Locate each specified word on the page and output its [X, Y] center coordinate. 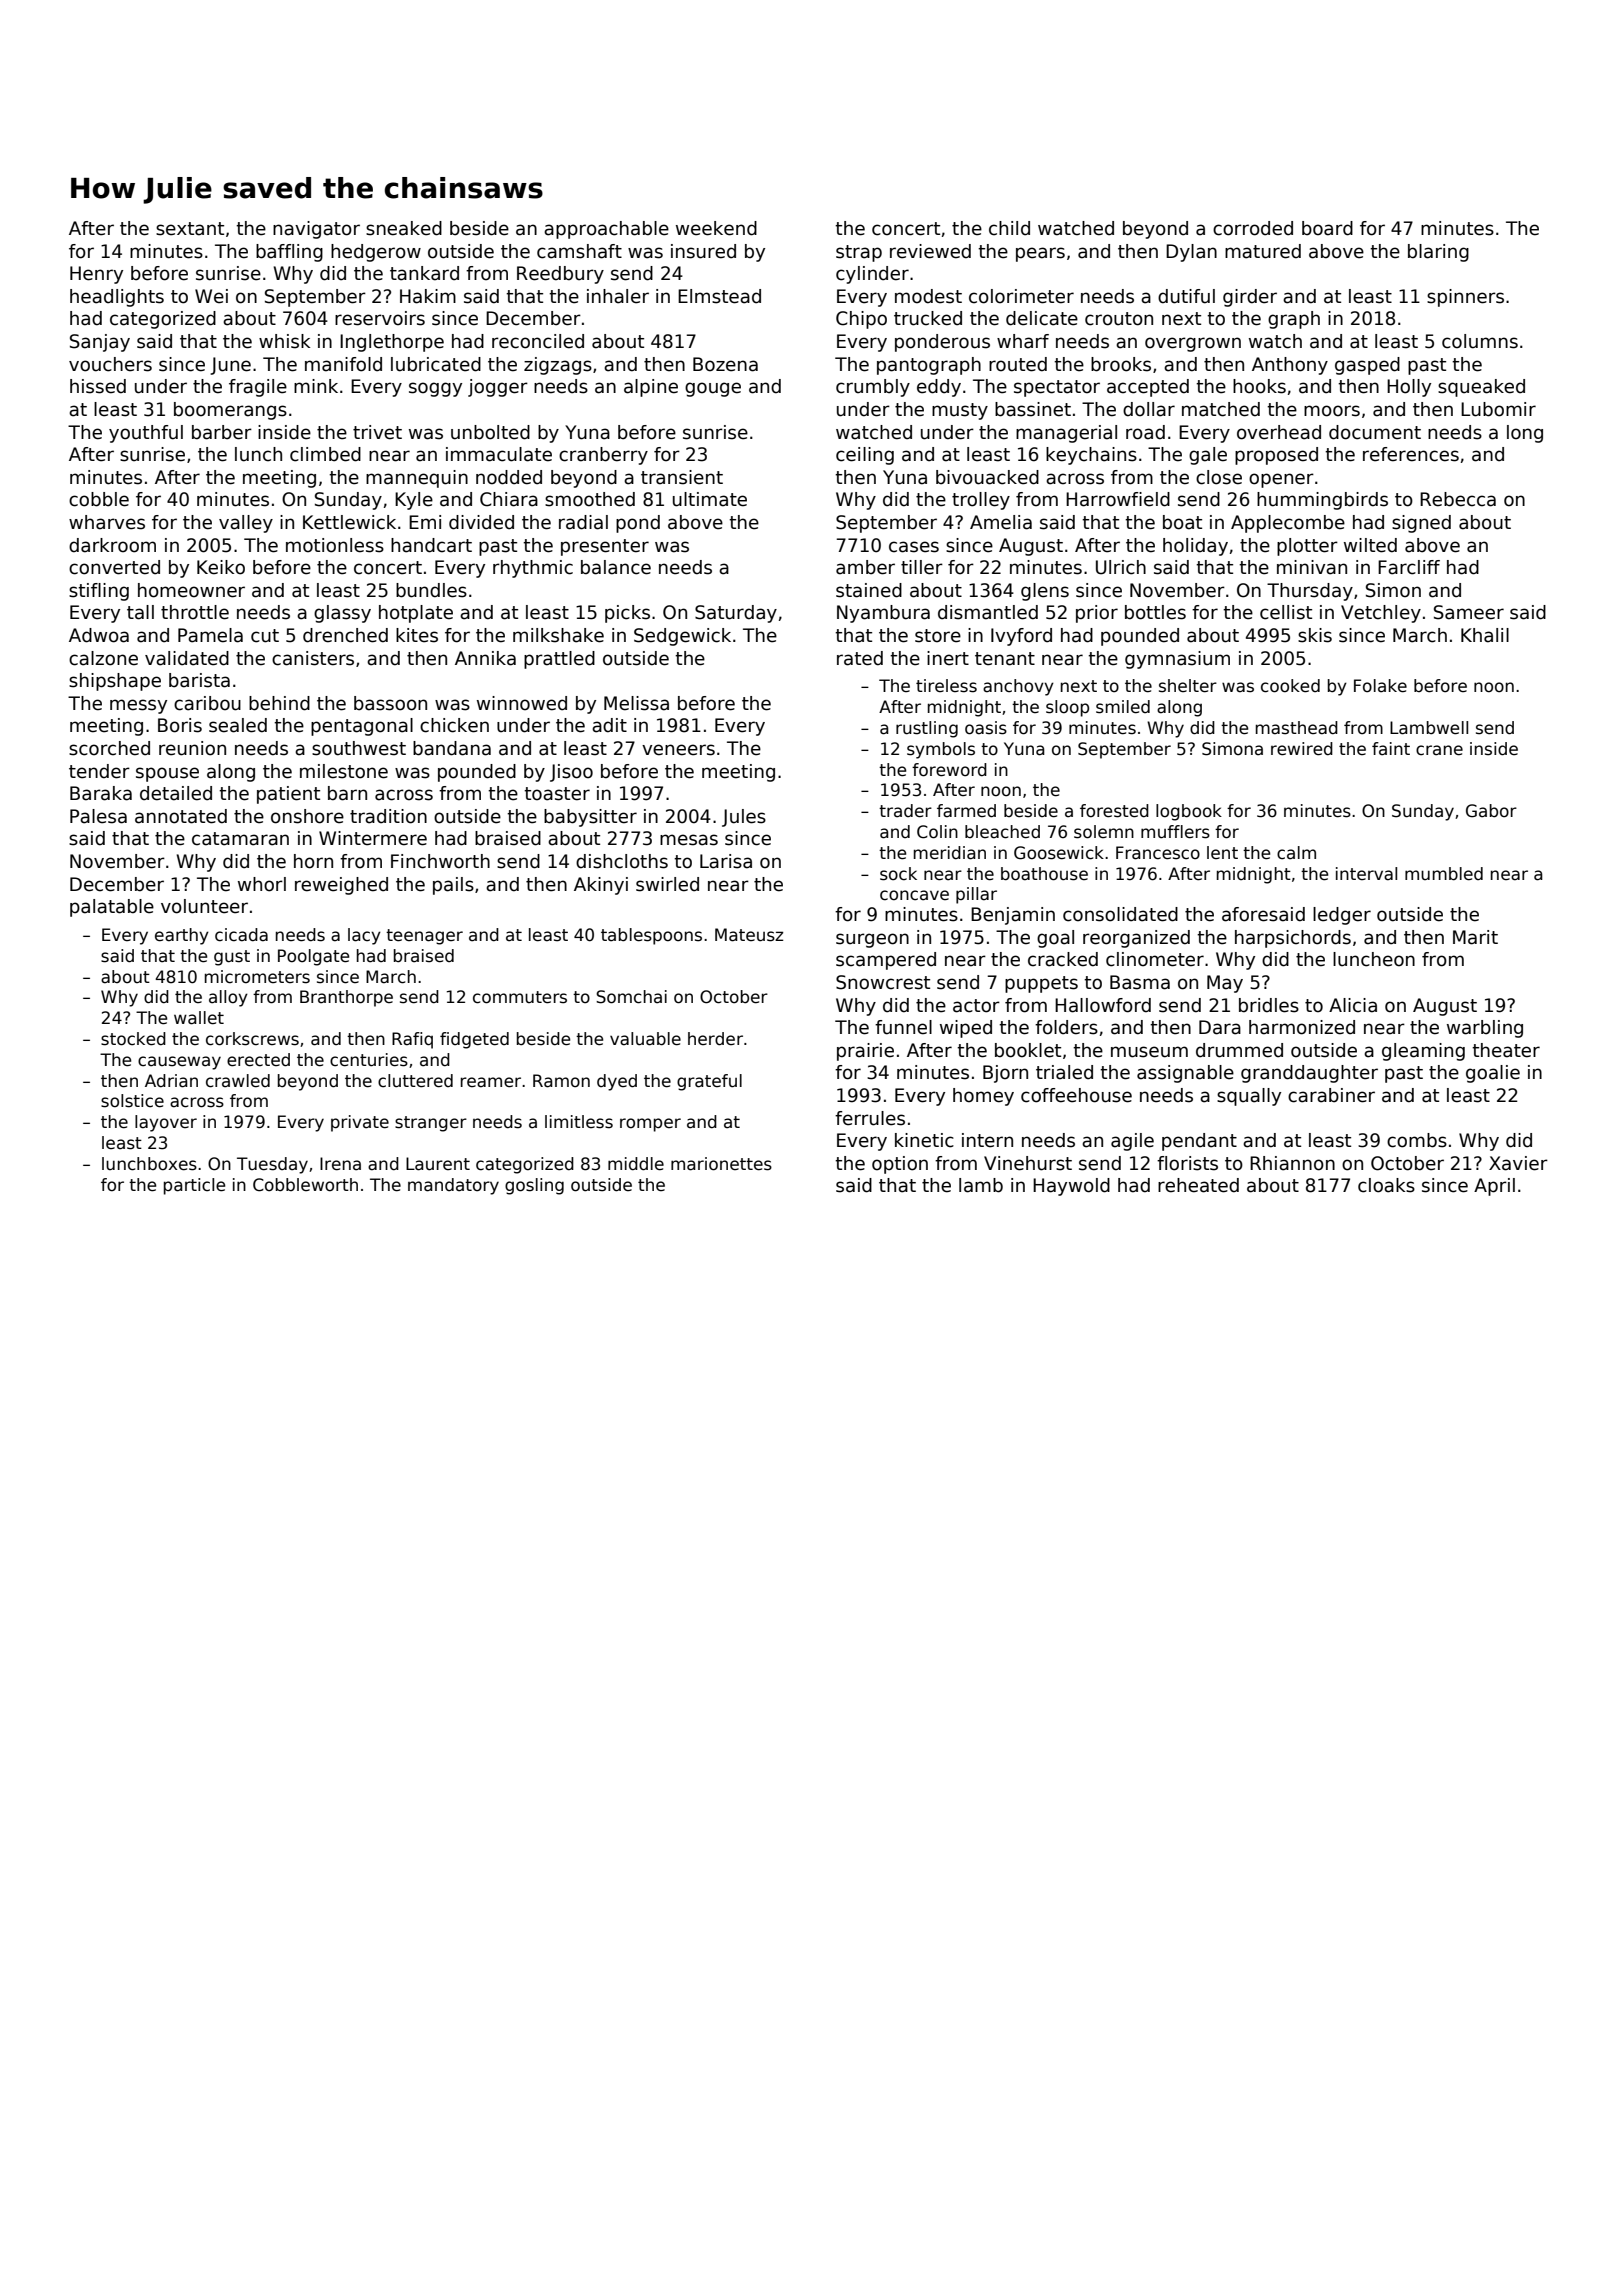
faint [1391, 749]
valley [246, 524]
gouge [713, 389]
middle [636, 1164]
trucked [928, 318]
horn [313, 861]
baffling [289, 253]
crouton [1119, 319]
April [1494, 1187]
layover [166, 1123]
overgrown [1193, 344]
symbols [941, 750]
